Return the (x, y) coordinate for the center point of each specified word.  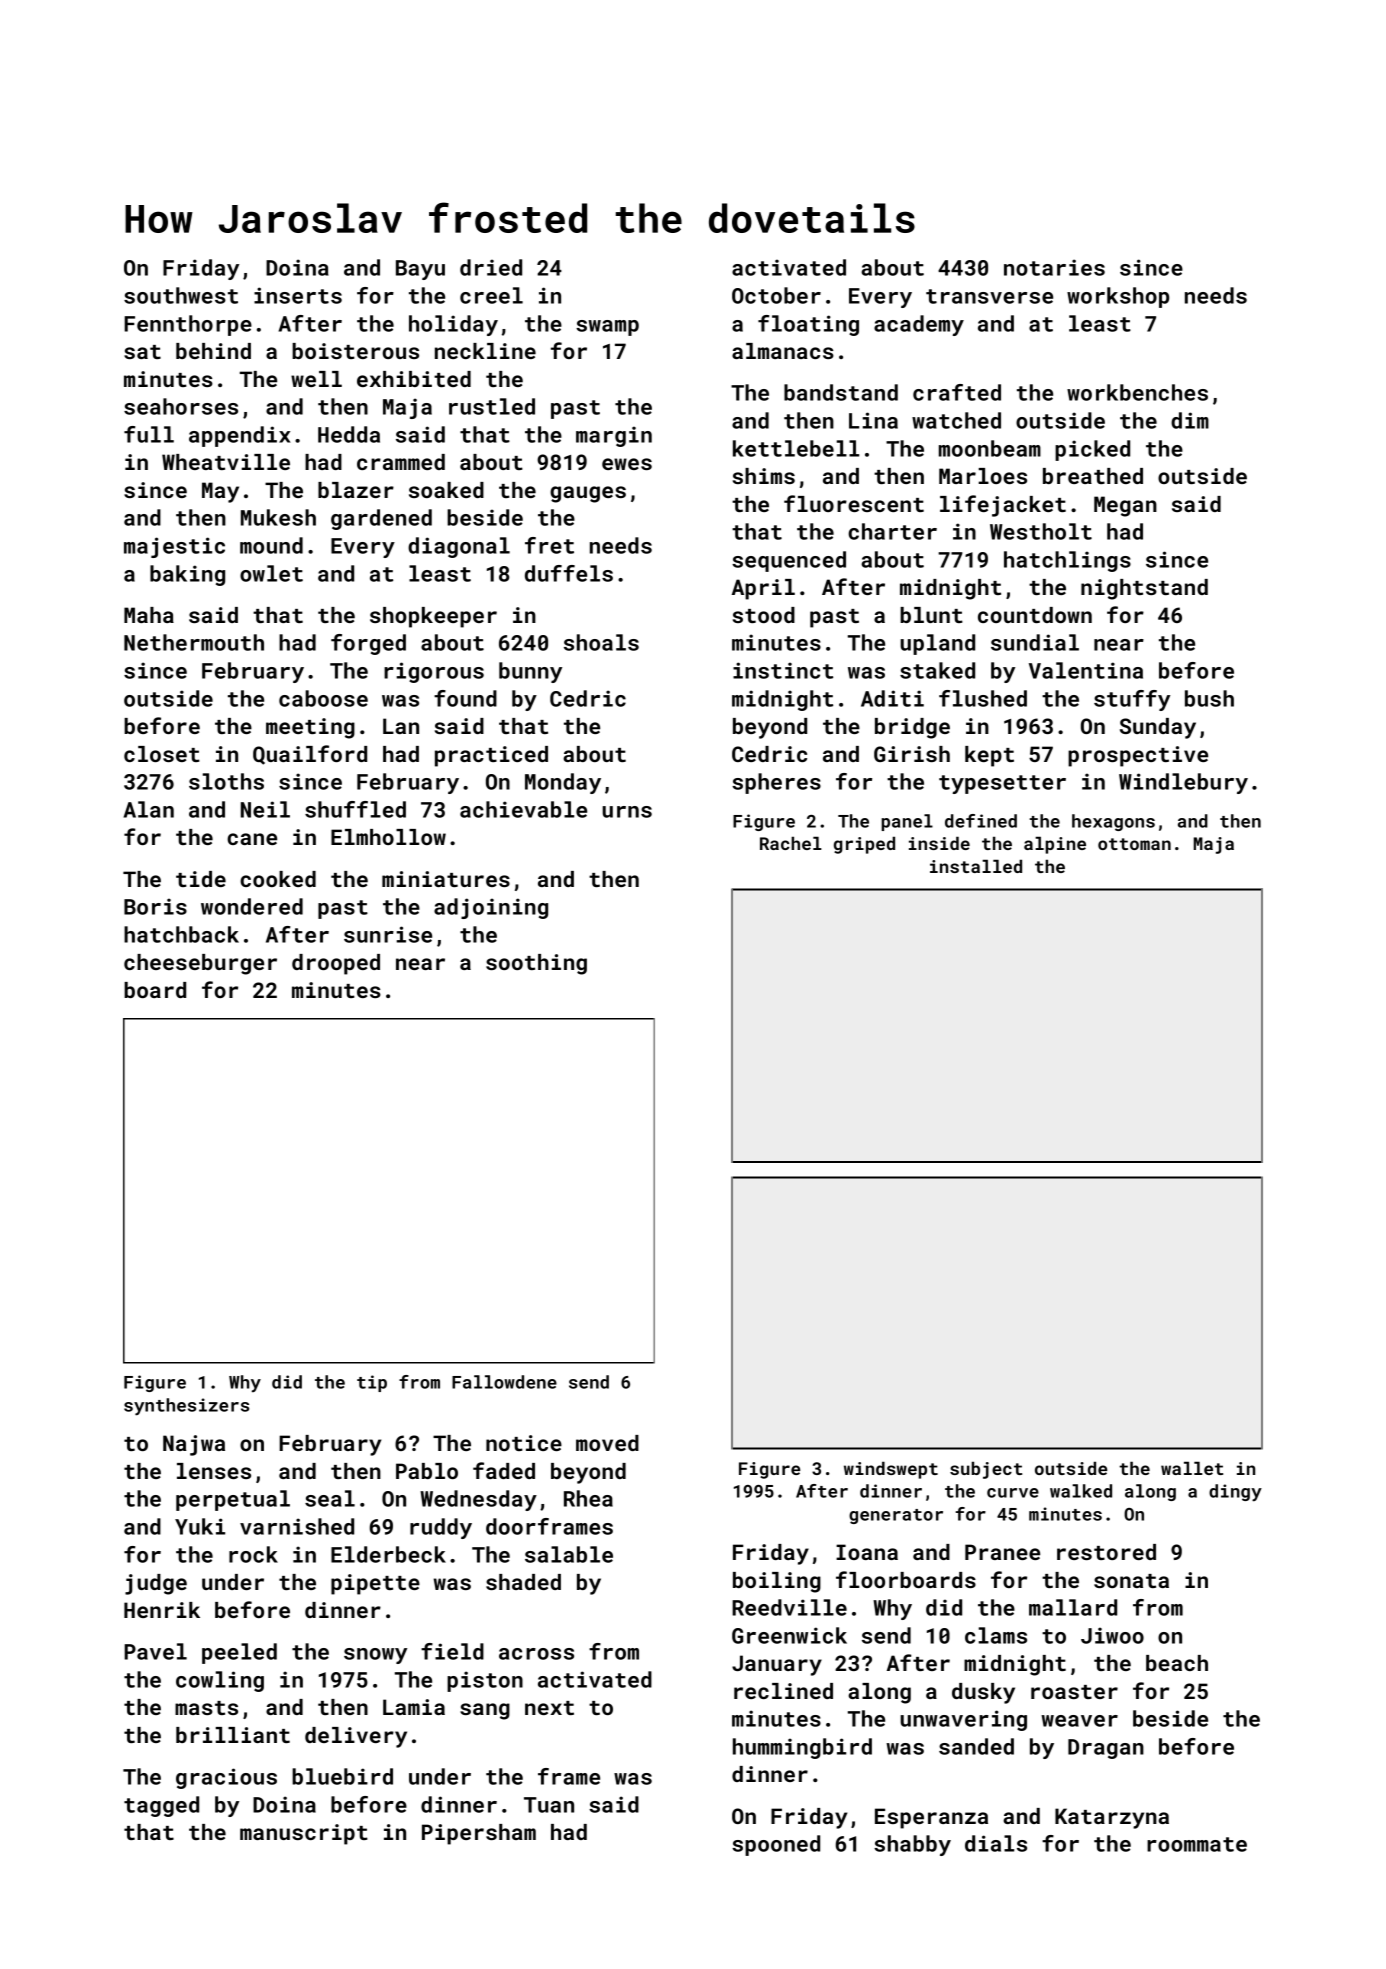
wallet (1192, 1468)
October (776, 295)
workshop (1118, 297)
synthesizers (186, 1407)
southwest (181, 295)
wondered (252, 906)
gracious (226, 1778)
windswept (891, 1470)
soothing (536, 964)
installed (976, 866)
